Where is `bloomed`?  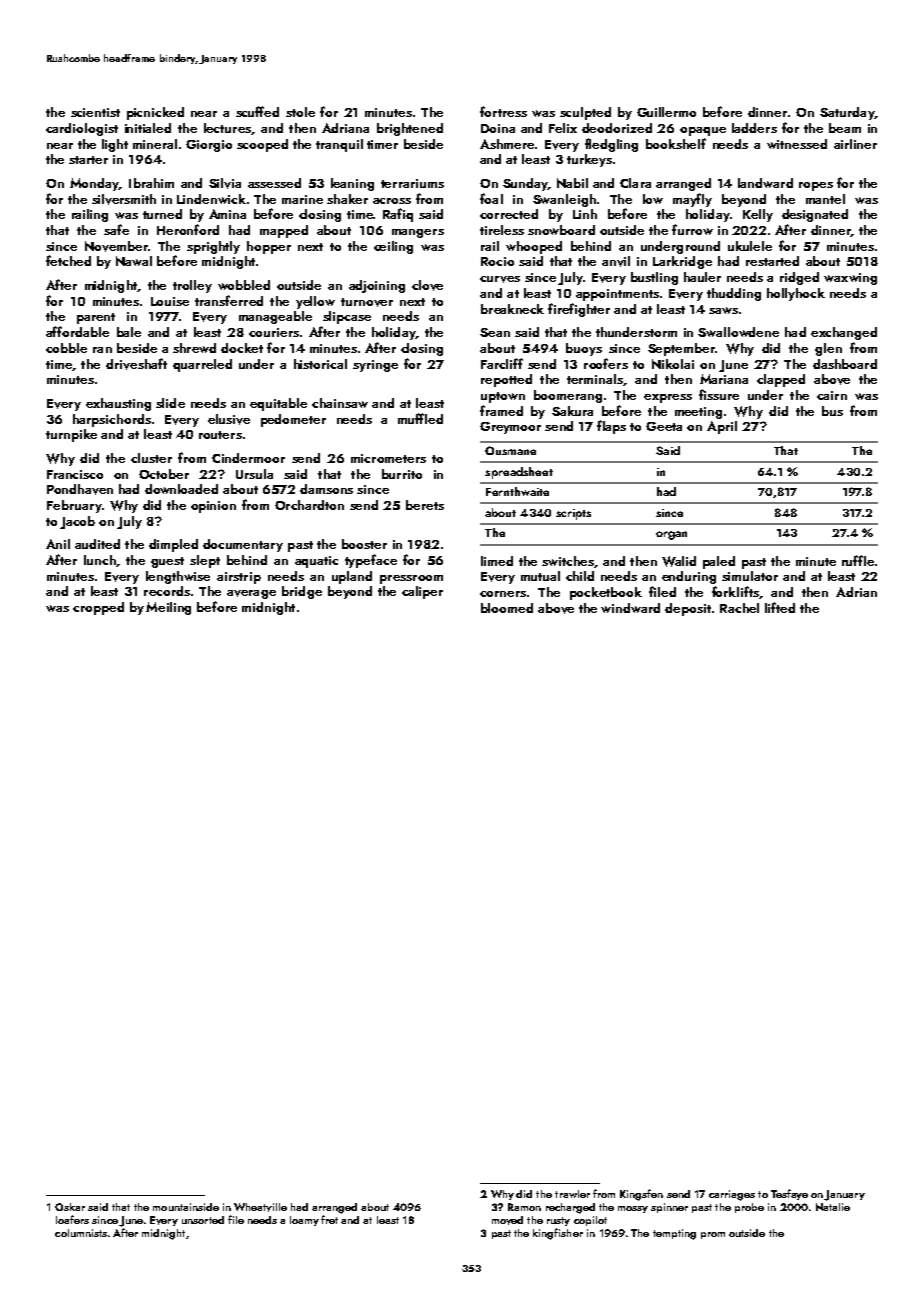 bloomed is located at coordinates (507, 608).
